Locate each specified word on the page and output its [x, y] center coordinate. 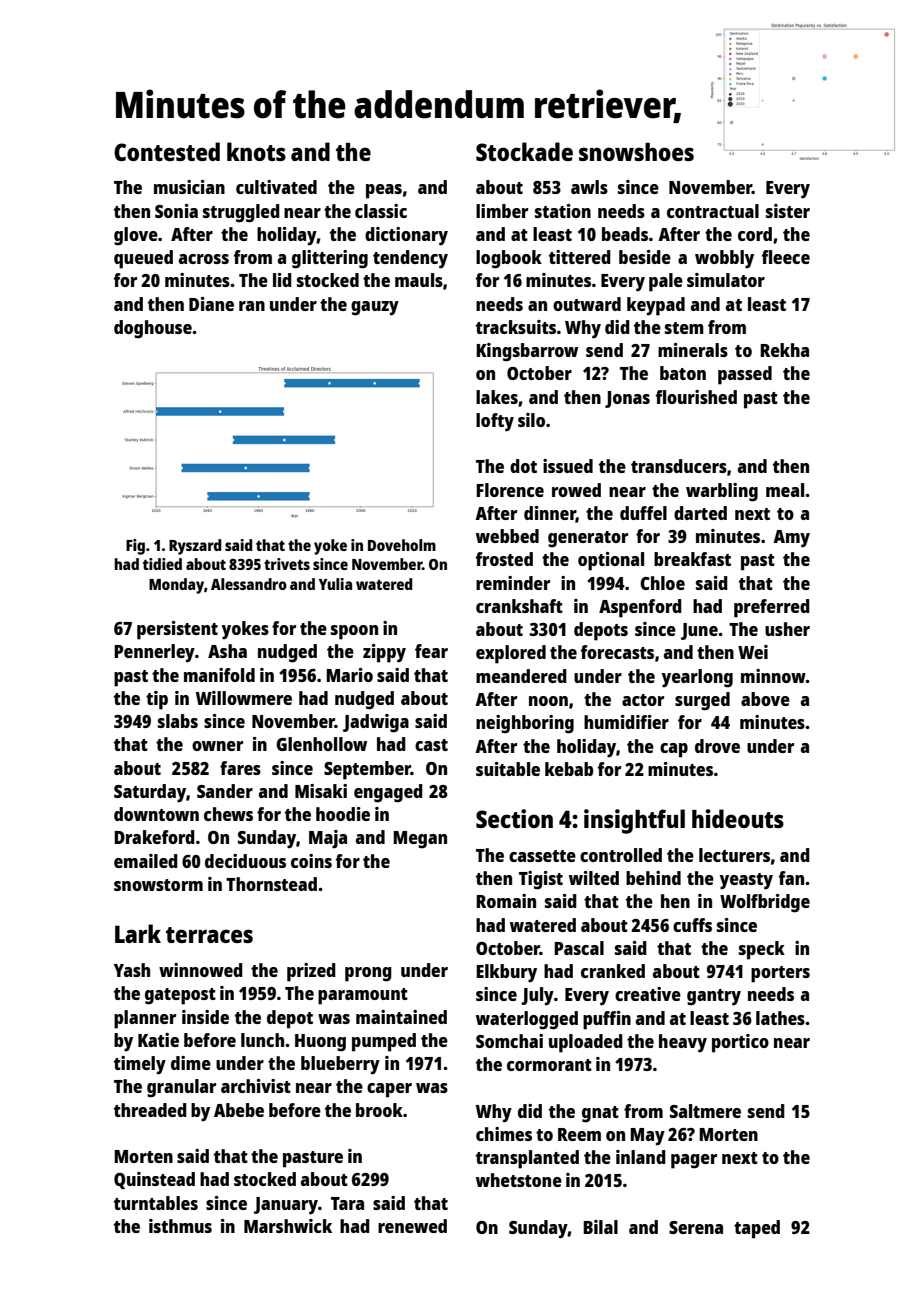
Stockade [524, 151]
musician [189, 187]
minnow [773, 676]
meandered [521, 676]
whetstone [519, 1180]
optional [611, 561]
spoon [354, 632]
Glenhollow [321, 744]
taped [757, 1229]
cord [755, 234]
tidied [162, 564]
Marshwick [288, 1226]
